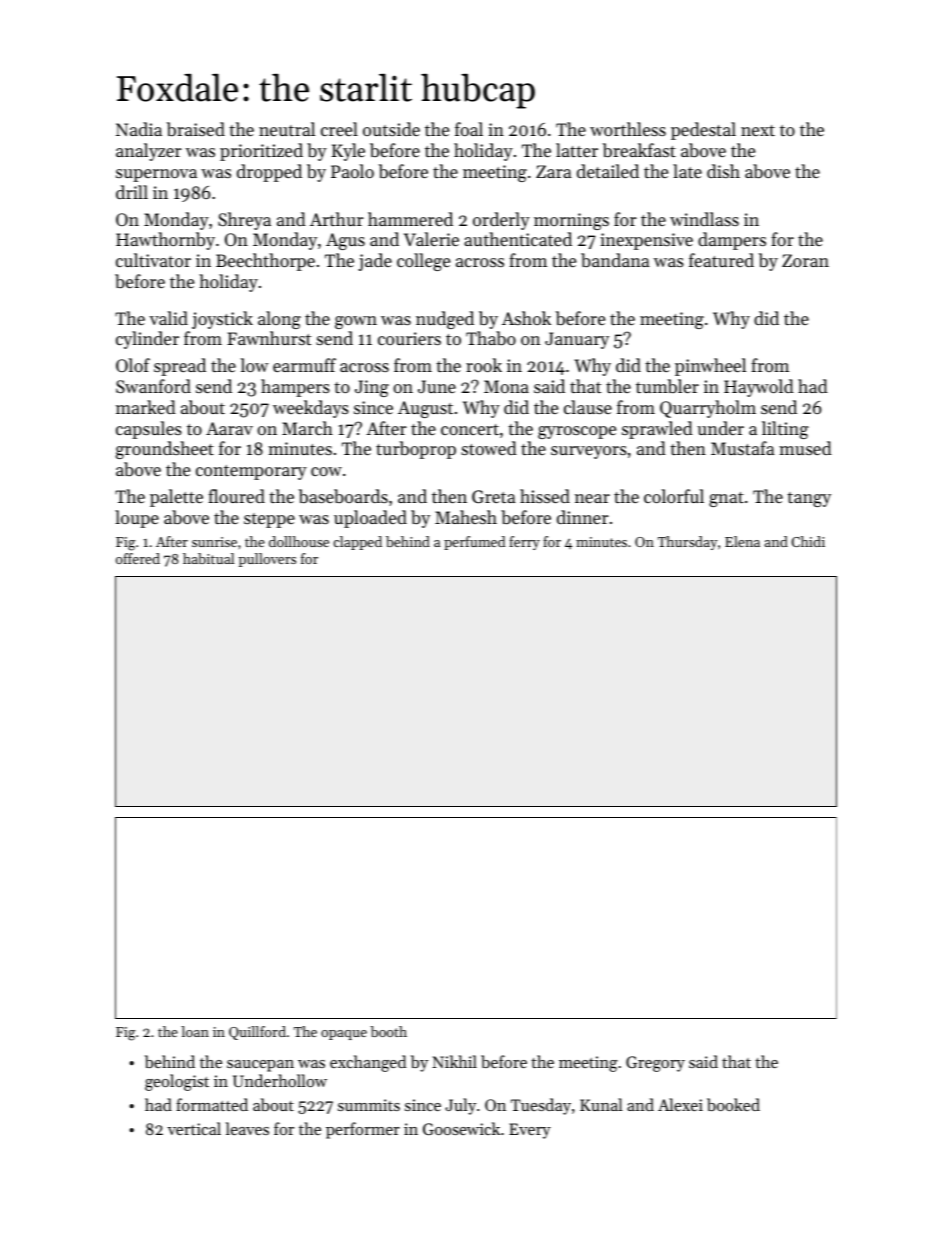 Image resolution: width=952 pixels, height=1233 pixels. I want to click on loan, so click(195, 1031).
